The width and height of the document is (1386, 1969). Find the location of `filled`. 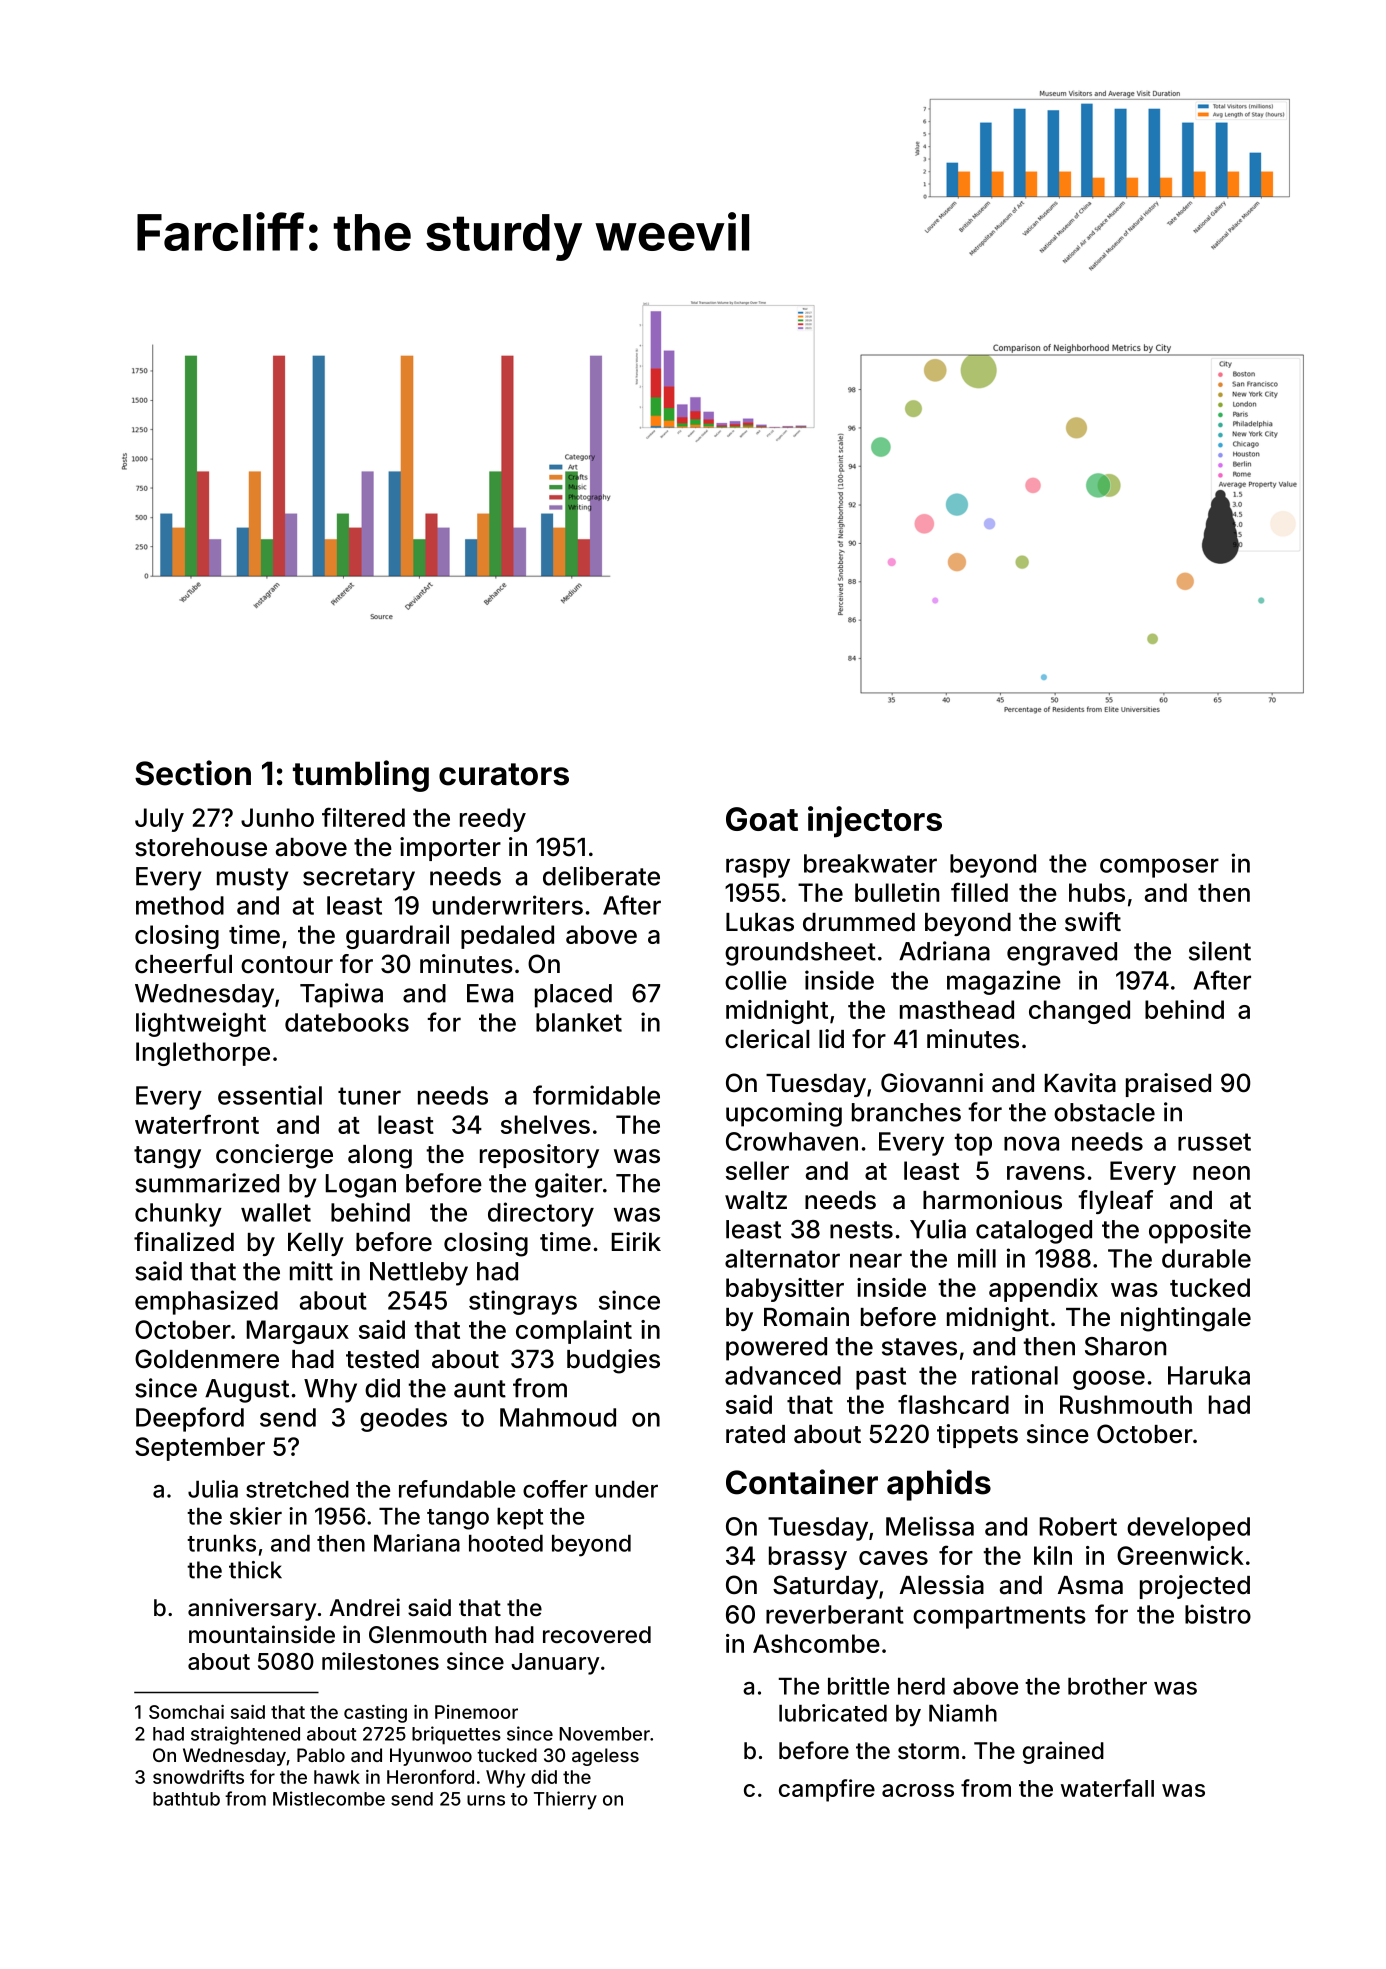

filled is located at coordinates (979, 892).
